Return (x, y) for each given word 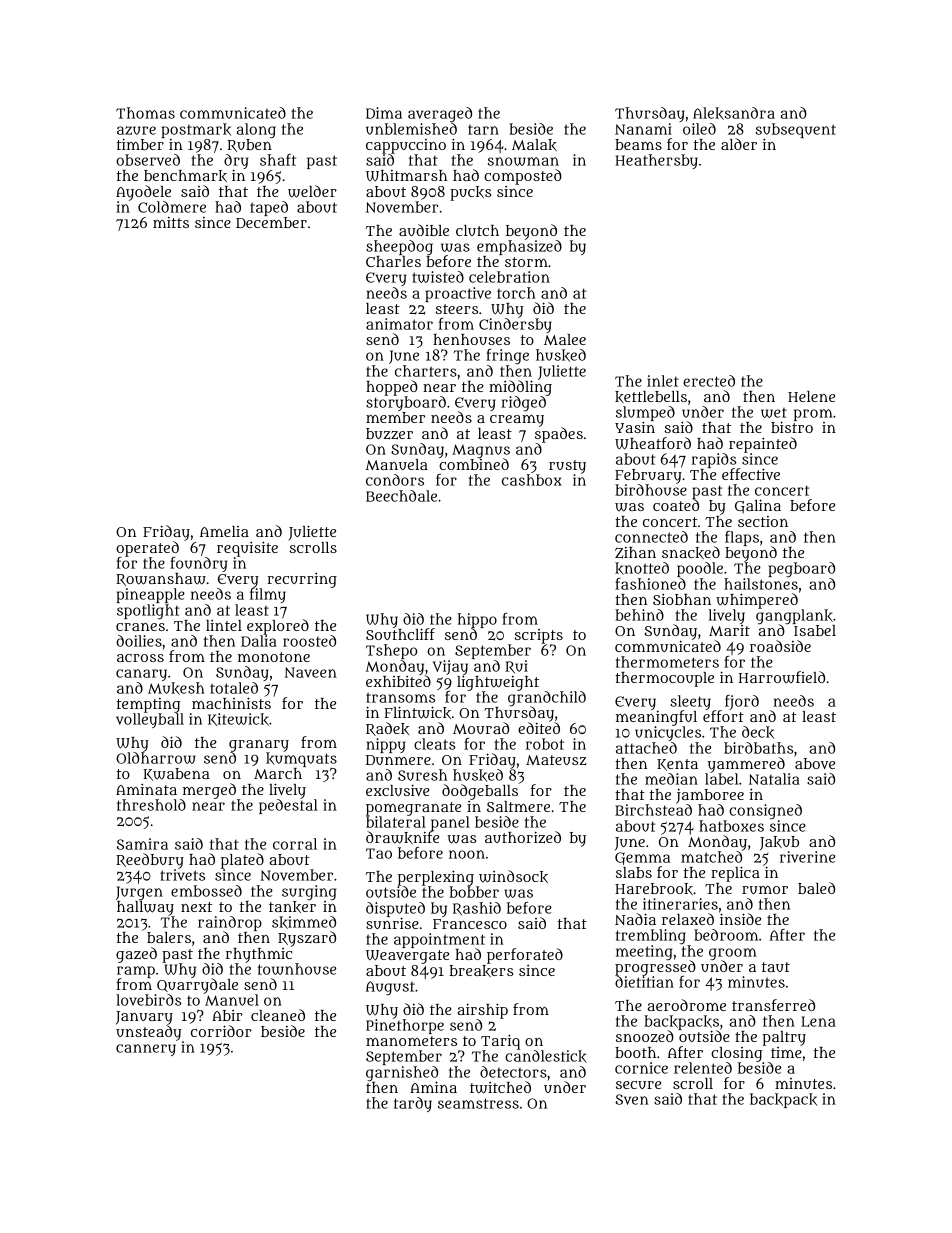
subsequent (796, 130)
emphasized (519, 247)
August (390, 988)
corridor (221, 1031)
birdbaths (759, 748)
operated (147, 549)
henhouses (471, 339)
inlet (663, 381)
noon (467, 854)
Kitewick (238, 719)
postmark (196, 130)
